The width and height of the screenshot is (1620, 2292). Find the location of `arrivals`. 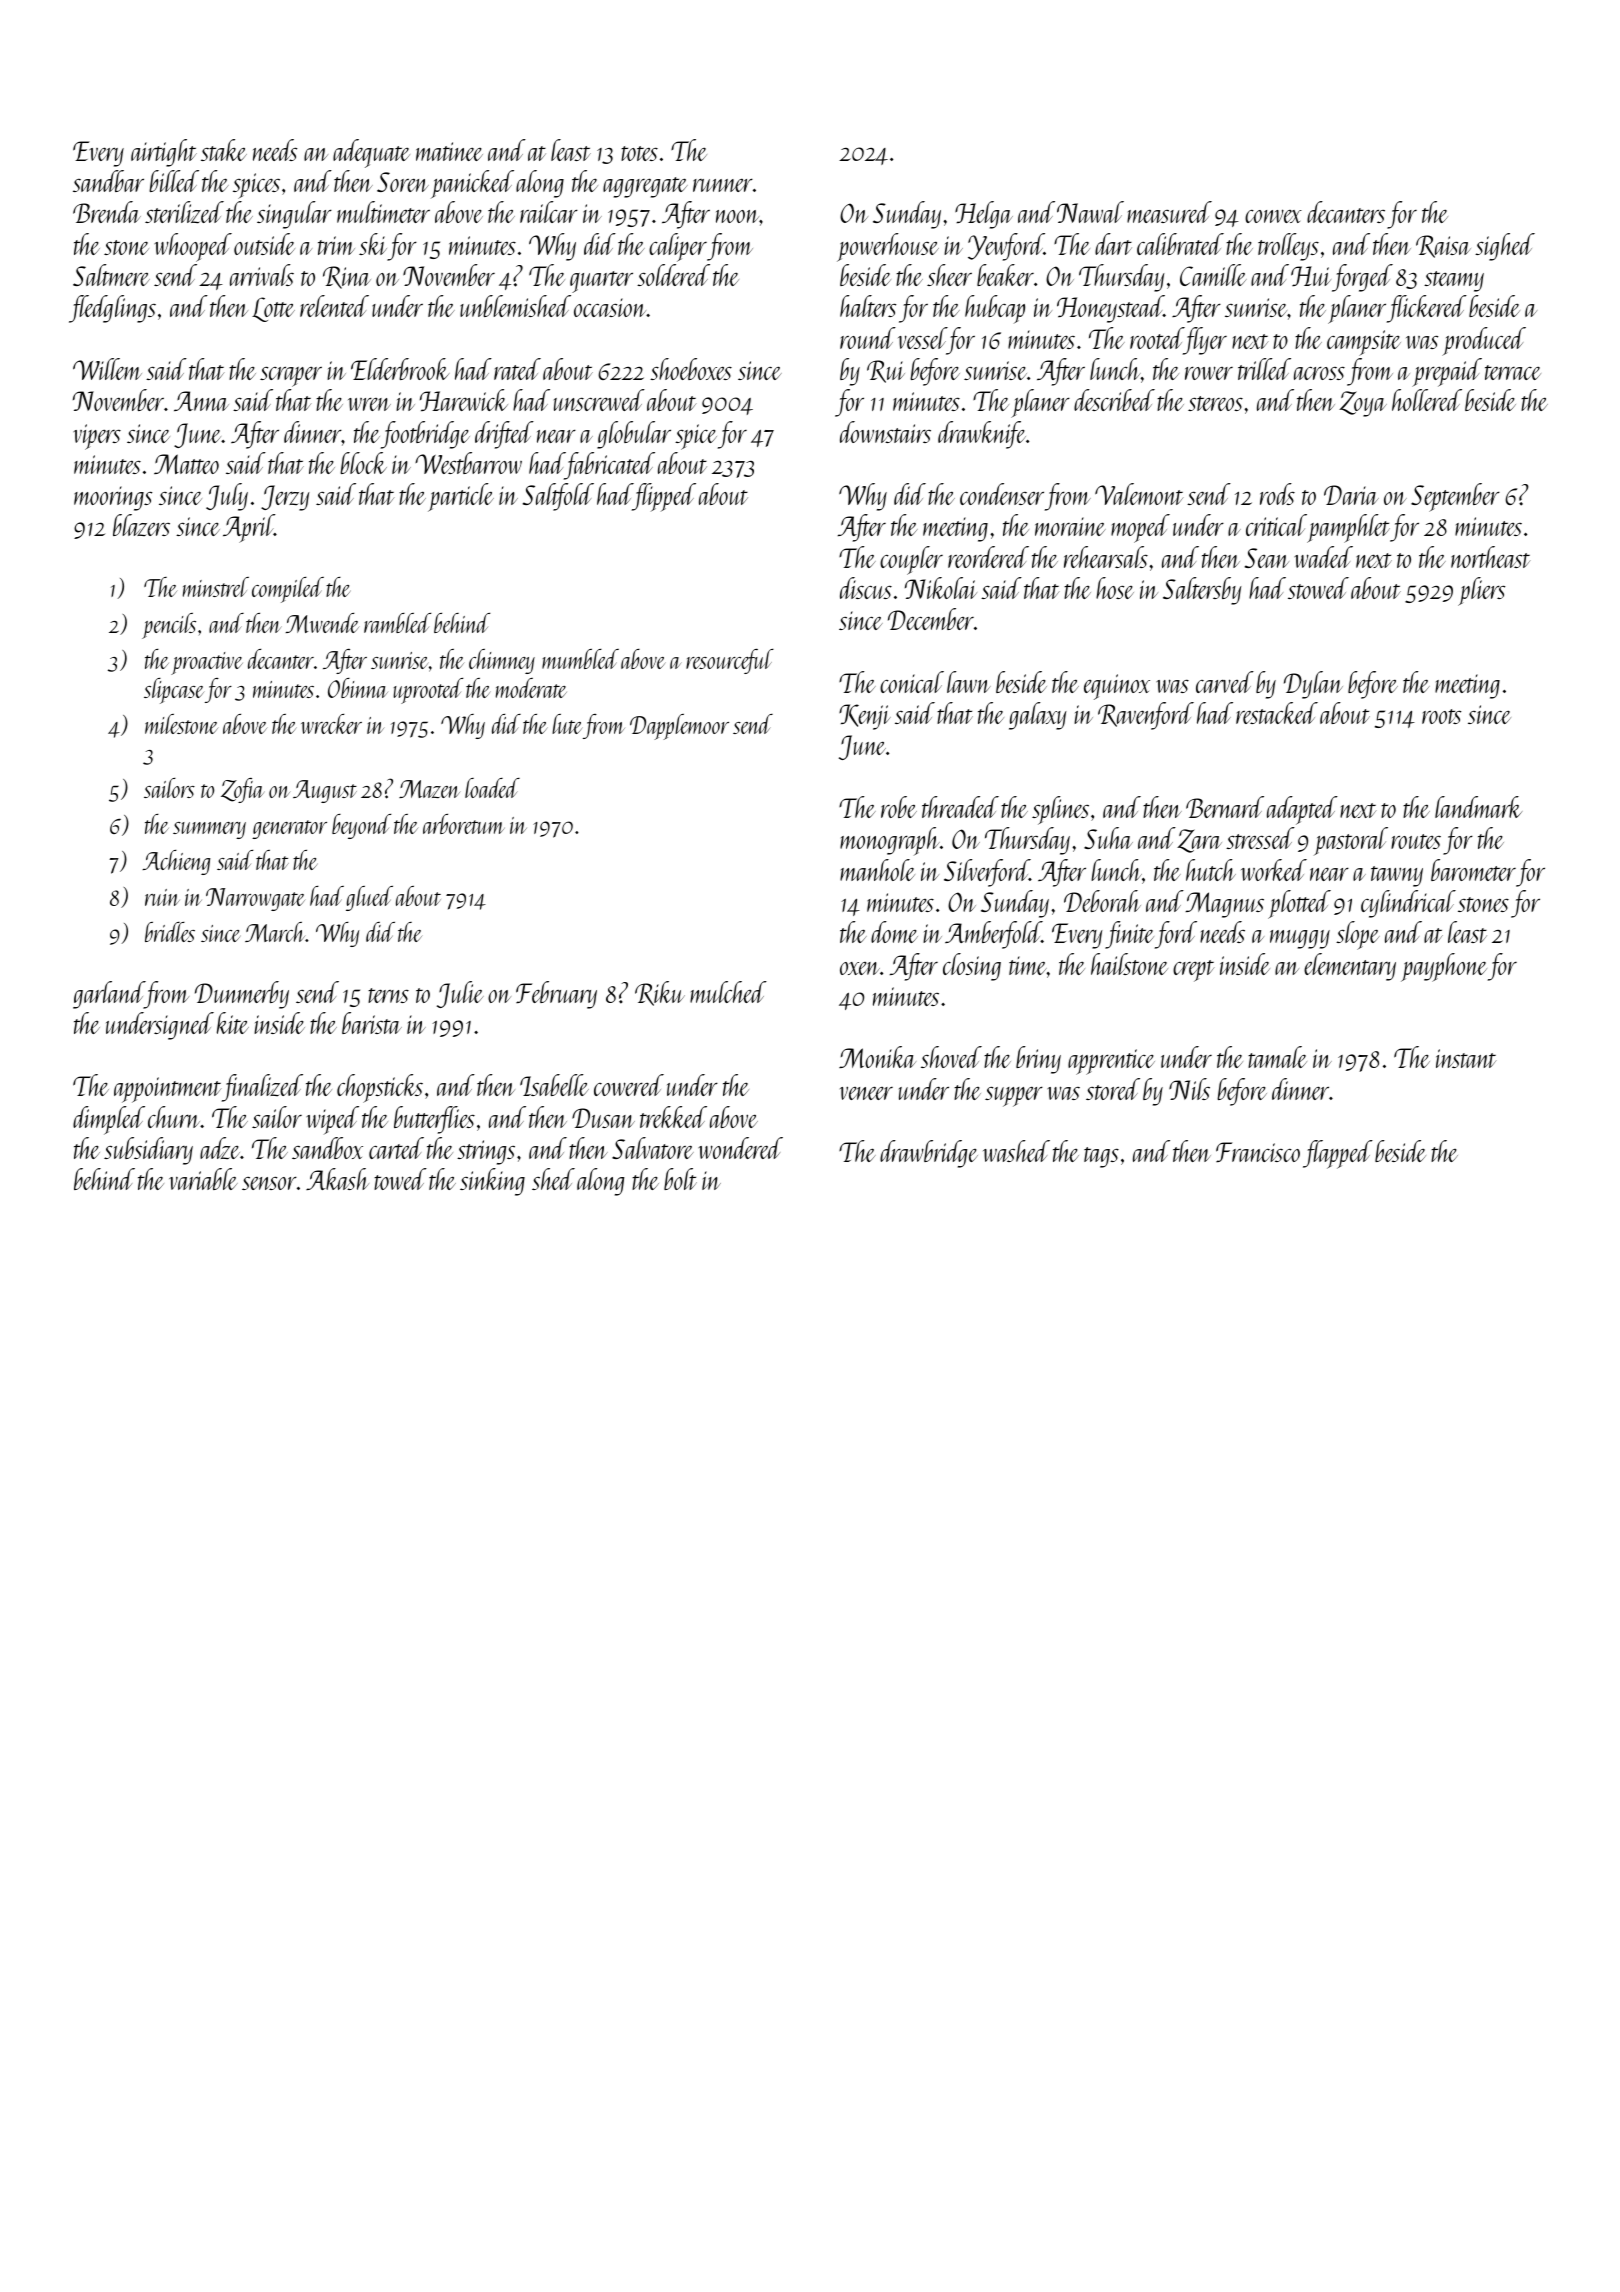

arrivals is located at coordinates (262, 275).
